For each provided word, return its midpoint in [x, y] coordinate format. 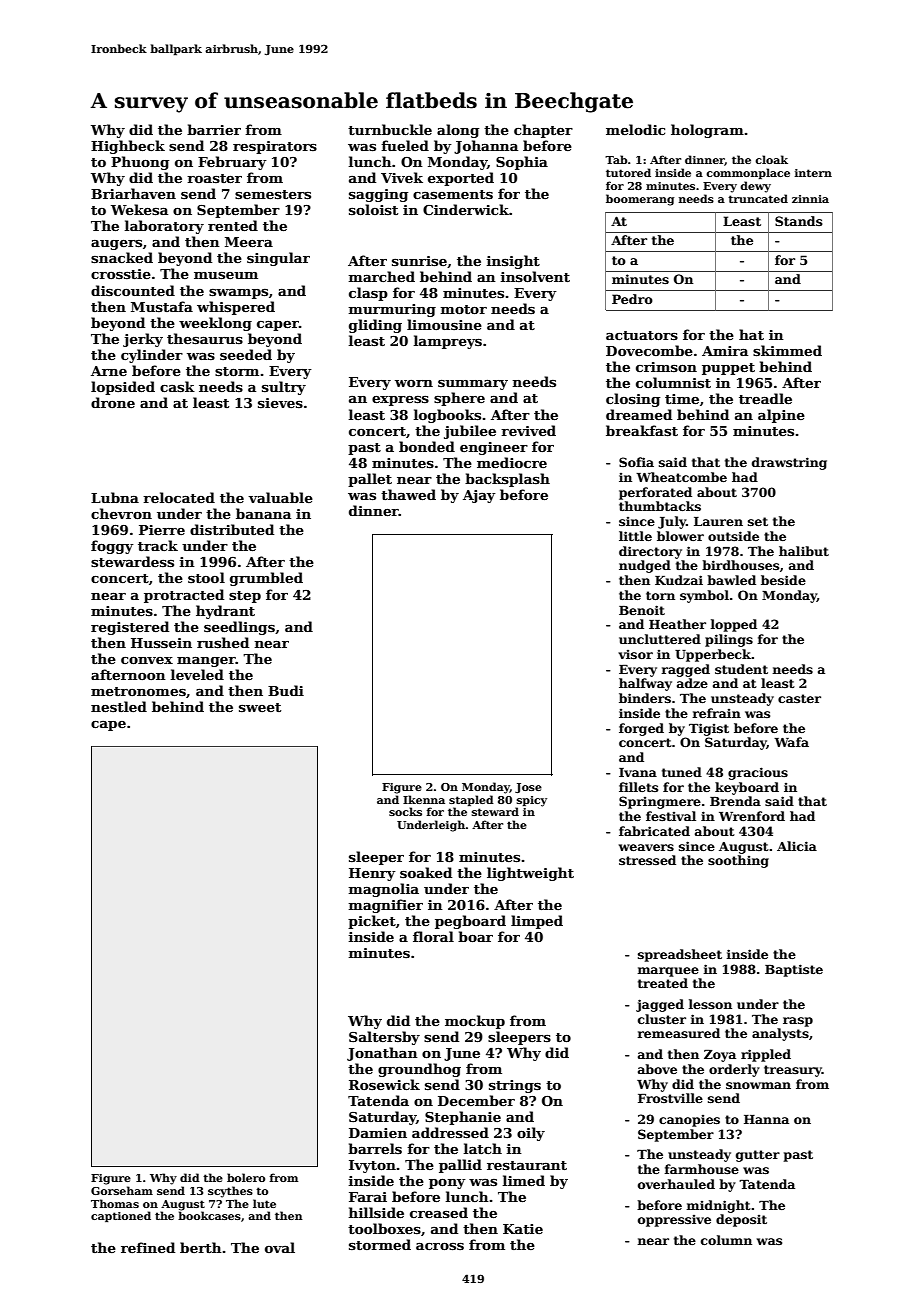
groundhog [419, 1070]
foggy [112, 547]
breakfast [642, 430]
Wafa [791, 742]
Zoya [720, 1056]
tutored [628, 172]
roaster [214, 178]
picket [372, 922]
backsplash [507, 480]
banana [263, 513]
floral [433, 936]
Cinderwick [466, 209]
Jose [528, 788]
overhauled [676, 1184]
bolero [246, 1177]
